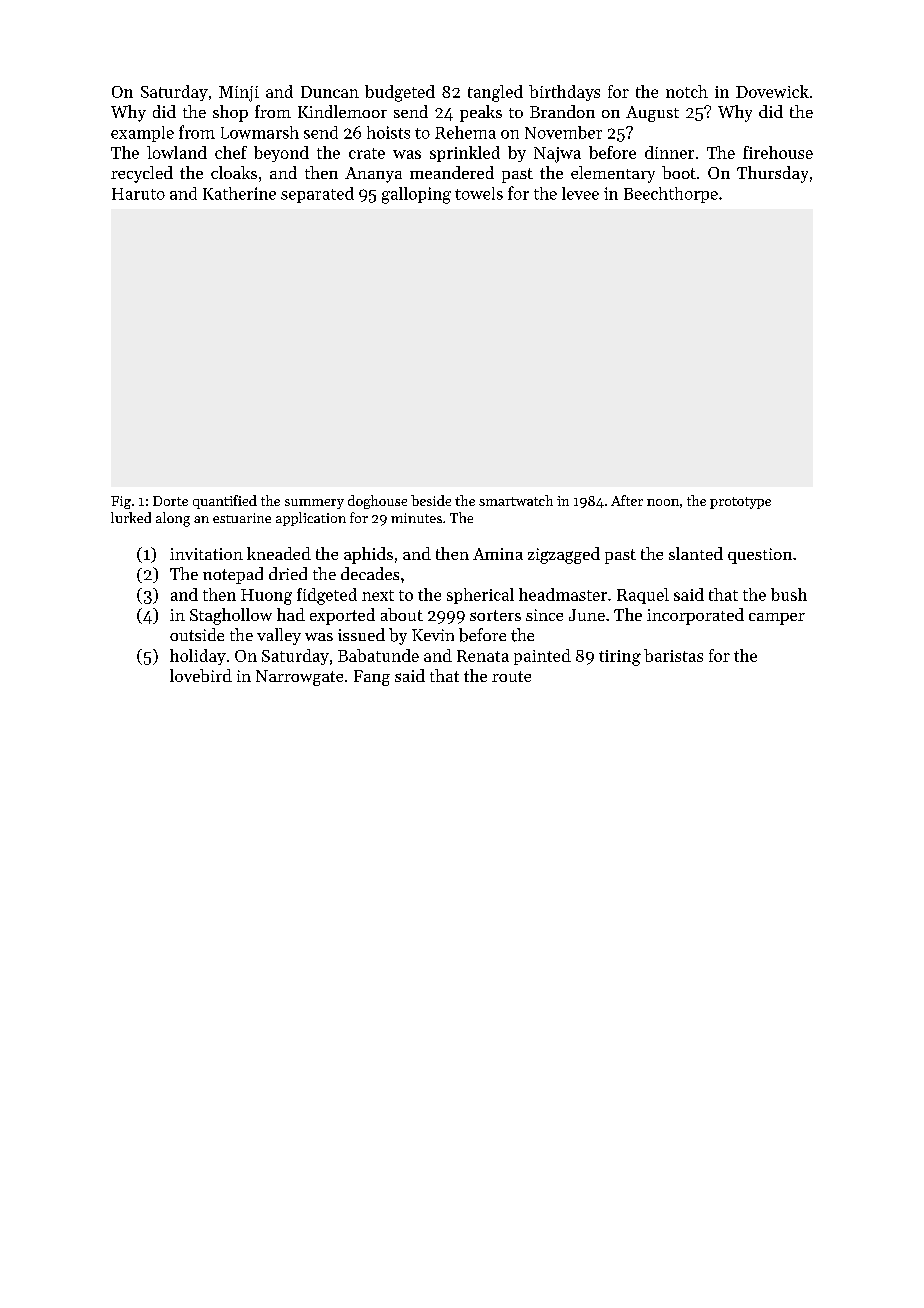 This screenshot has width=924, height=1308. I want to click on Minji, so click(239, 94).
